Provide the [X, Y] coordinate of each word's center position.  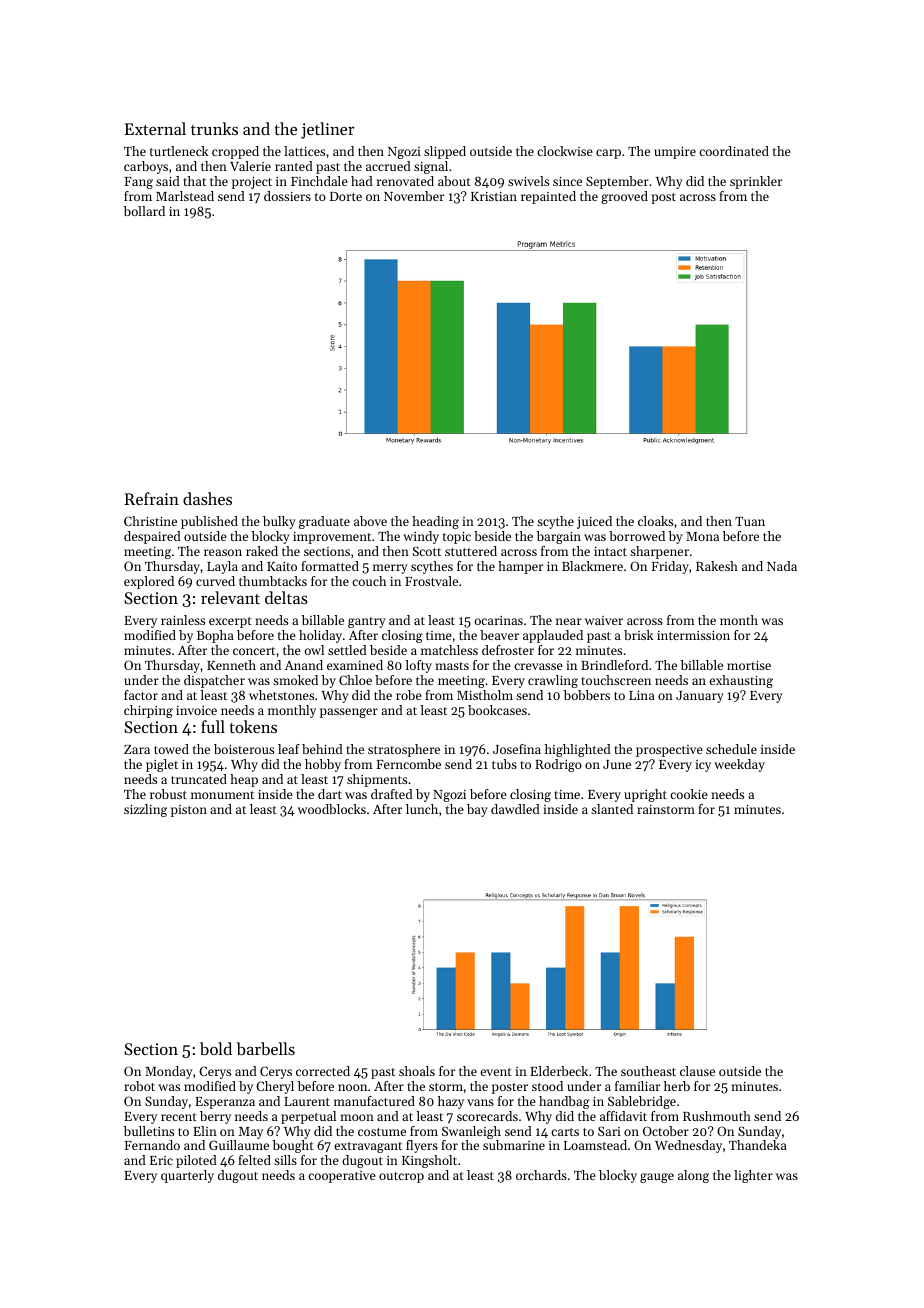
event [496, 1072]
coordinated [734, 151]
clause [697, 1071]
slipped [445, 152]
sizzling [145, 810]
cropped [235, 152]
